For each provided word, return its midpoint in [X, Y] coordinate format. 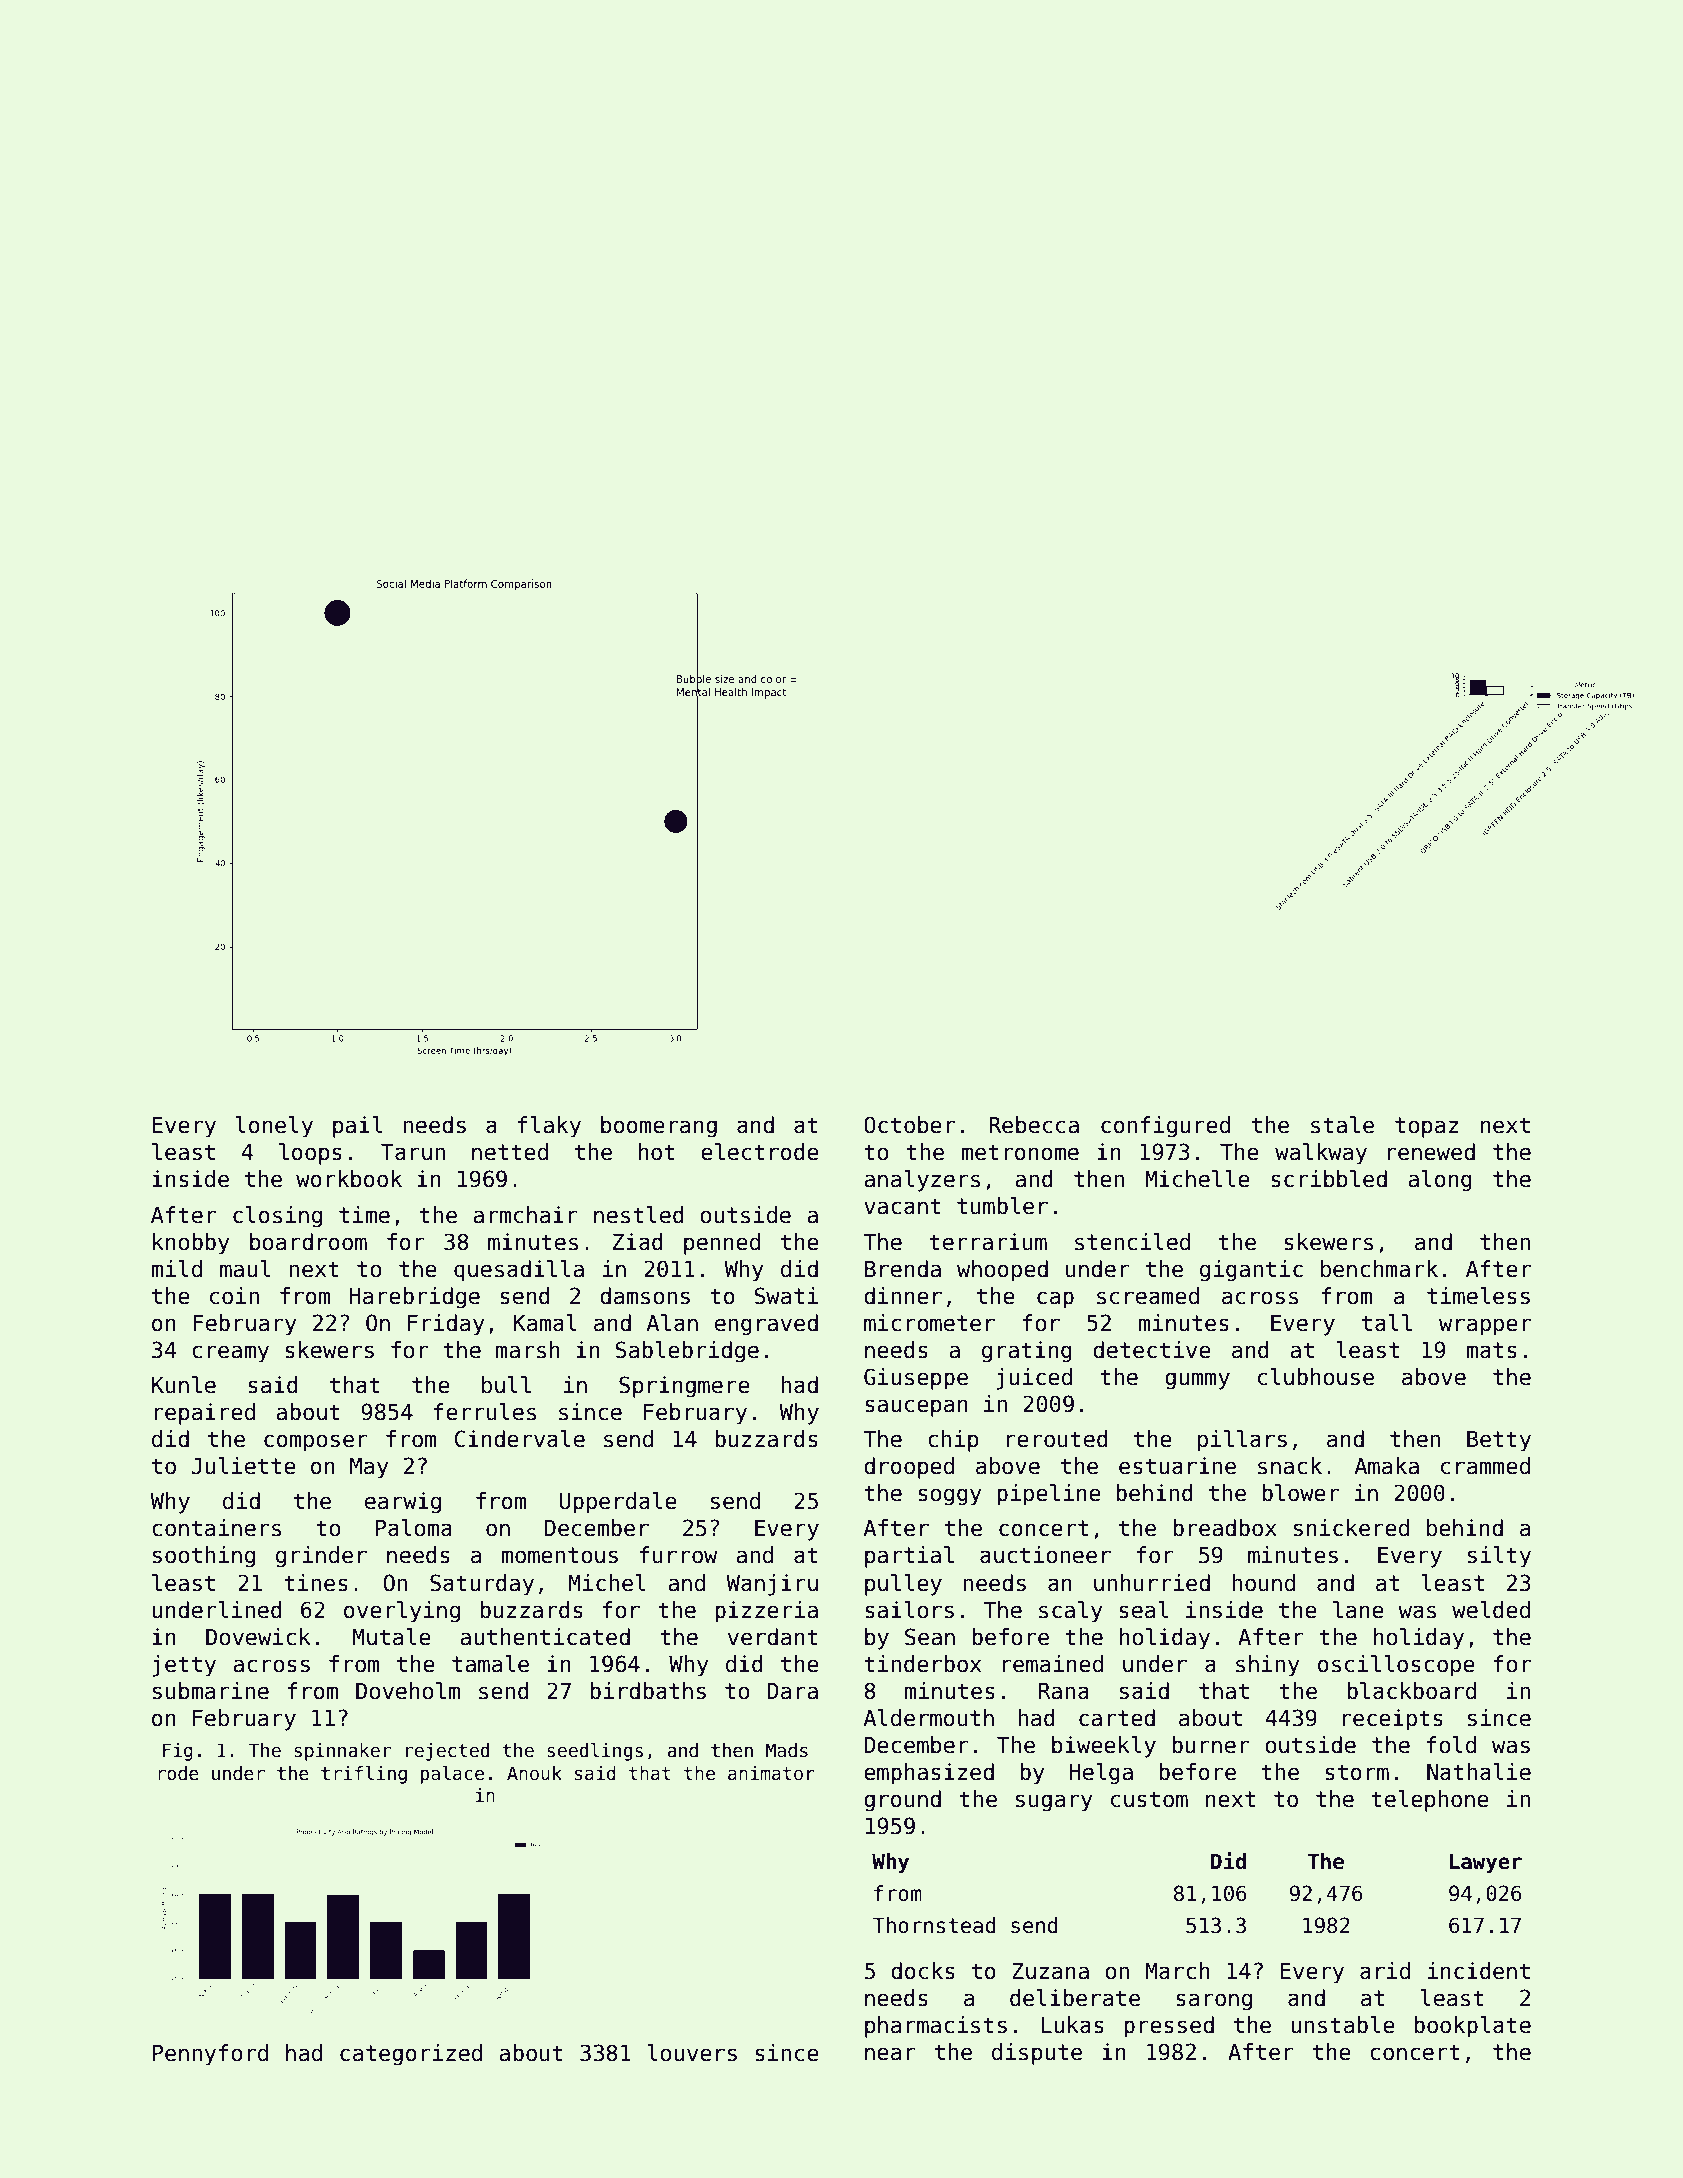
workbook [349, 1179]
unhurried [1152, 1583]
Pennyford [210, 2055]
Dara [792, 1691]
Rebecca [1034, 1125]
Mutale [392, 1637]
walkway [1321, 1154]
